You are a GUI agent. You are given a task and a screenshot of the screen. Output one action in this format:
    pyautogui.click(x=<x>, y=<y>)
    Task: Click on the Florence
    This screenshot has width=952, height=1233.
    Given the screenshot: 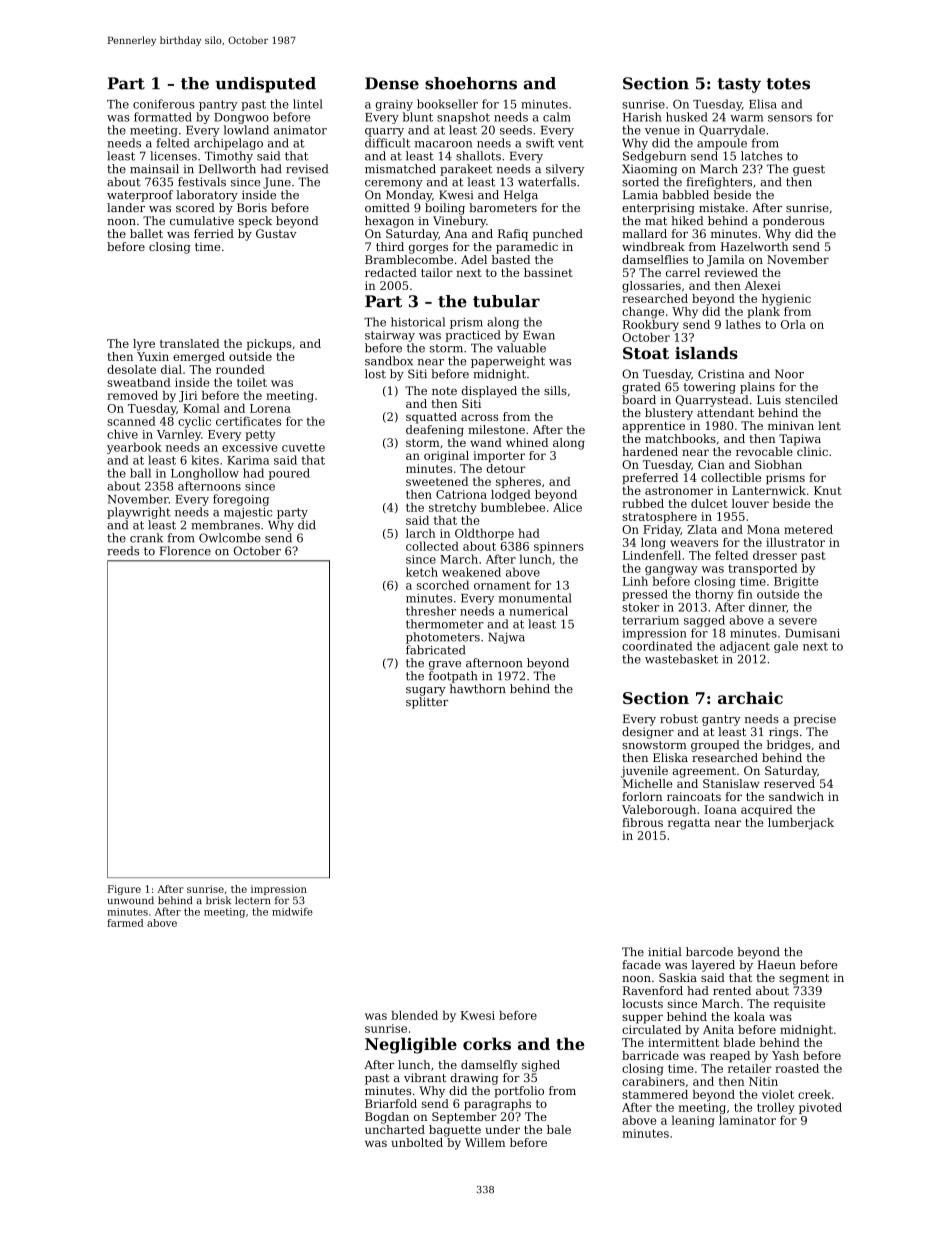 What is the action you would take?
    pyautogui.click(x=185, y=551)
